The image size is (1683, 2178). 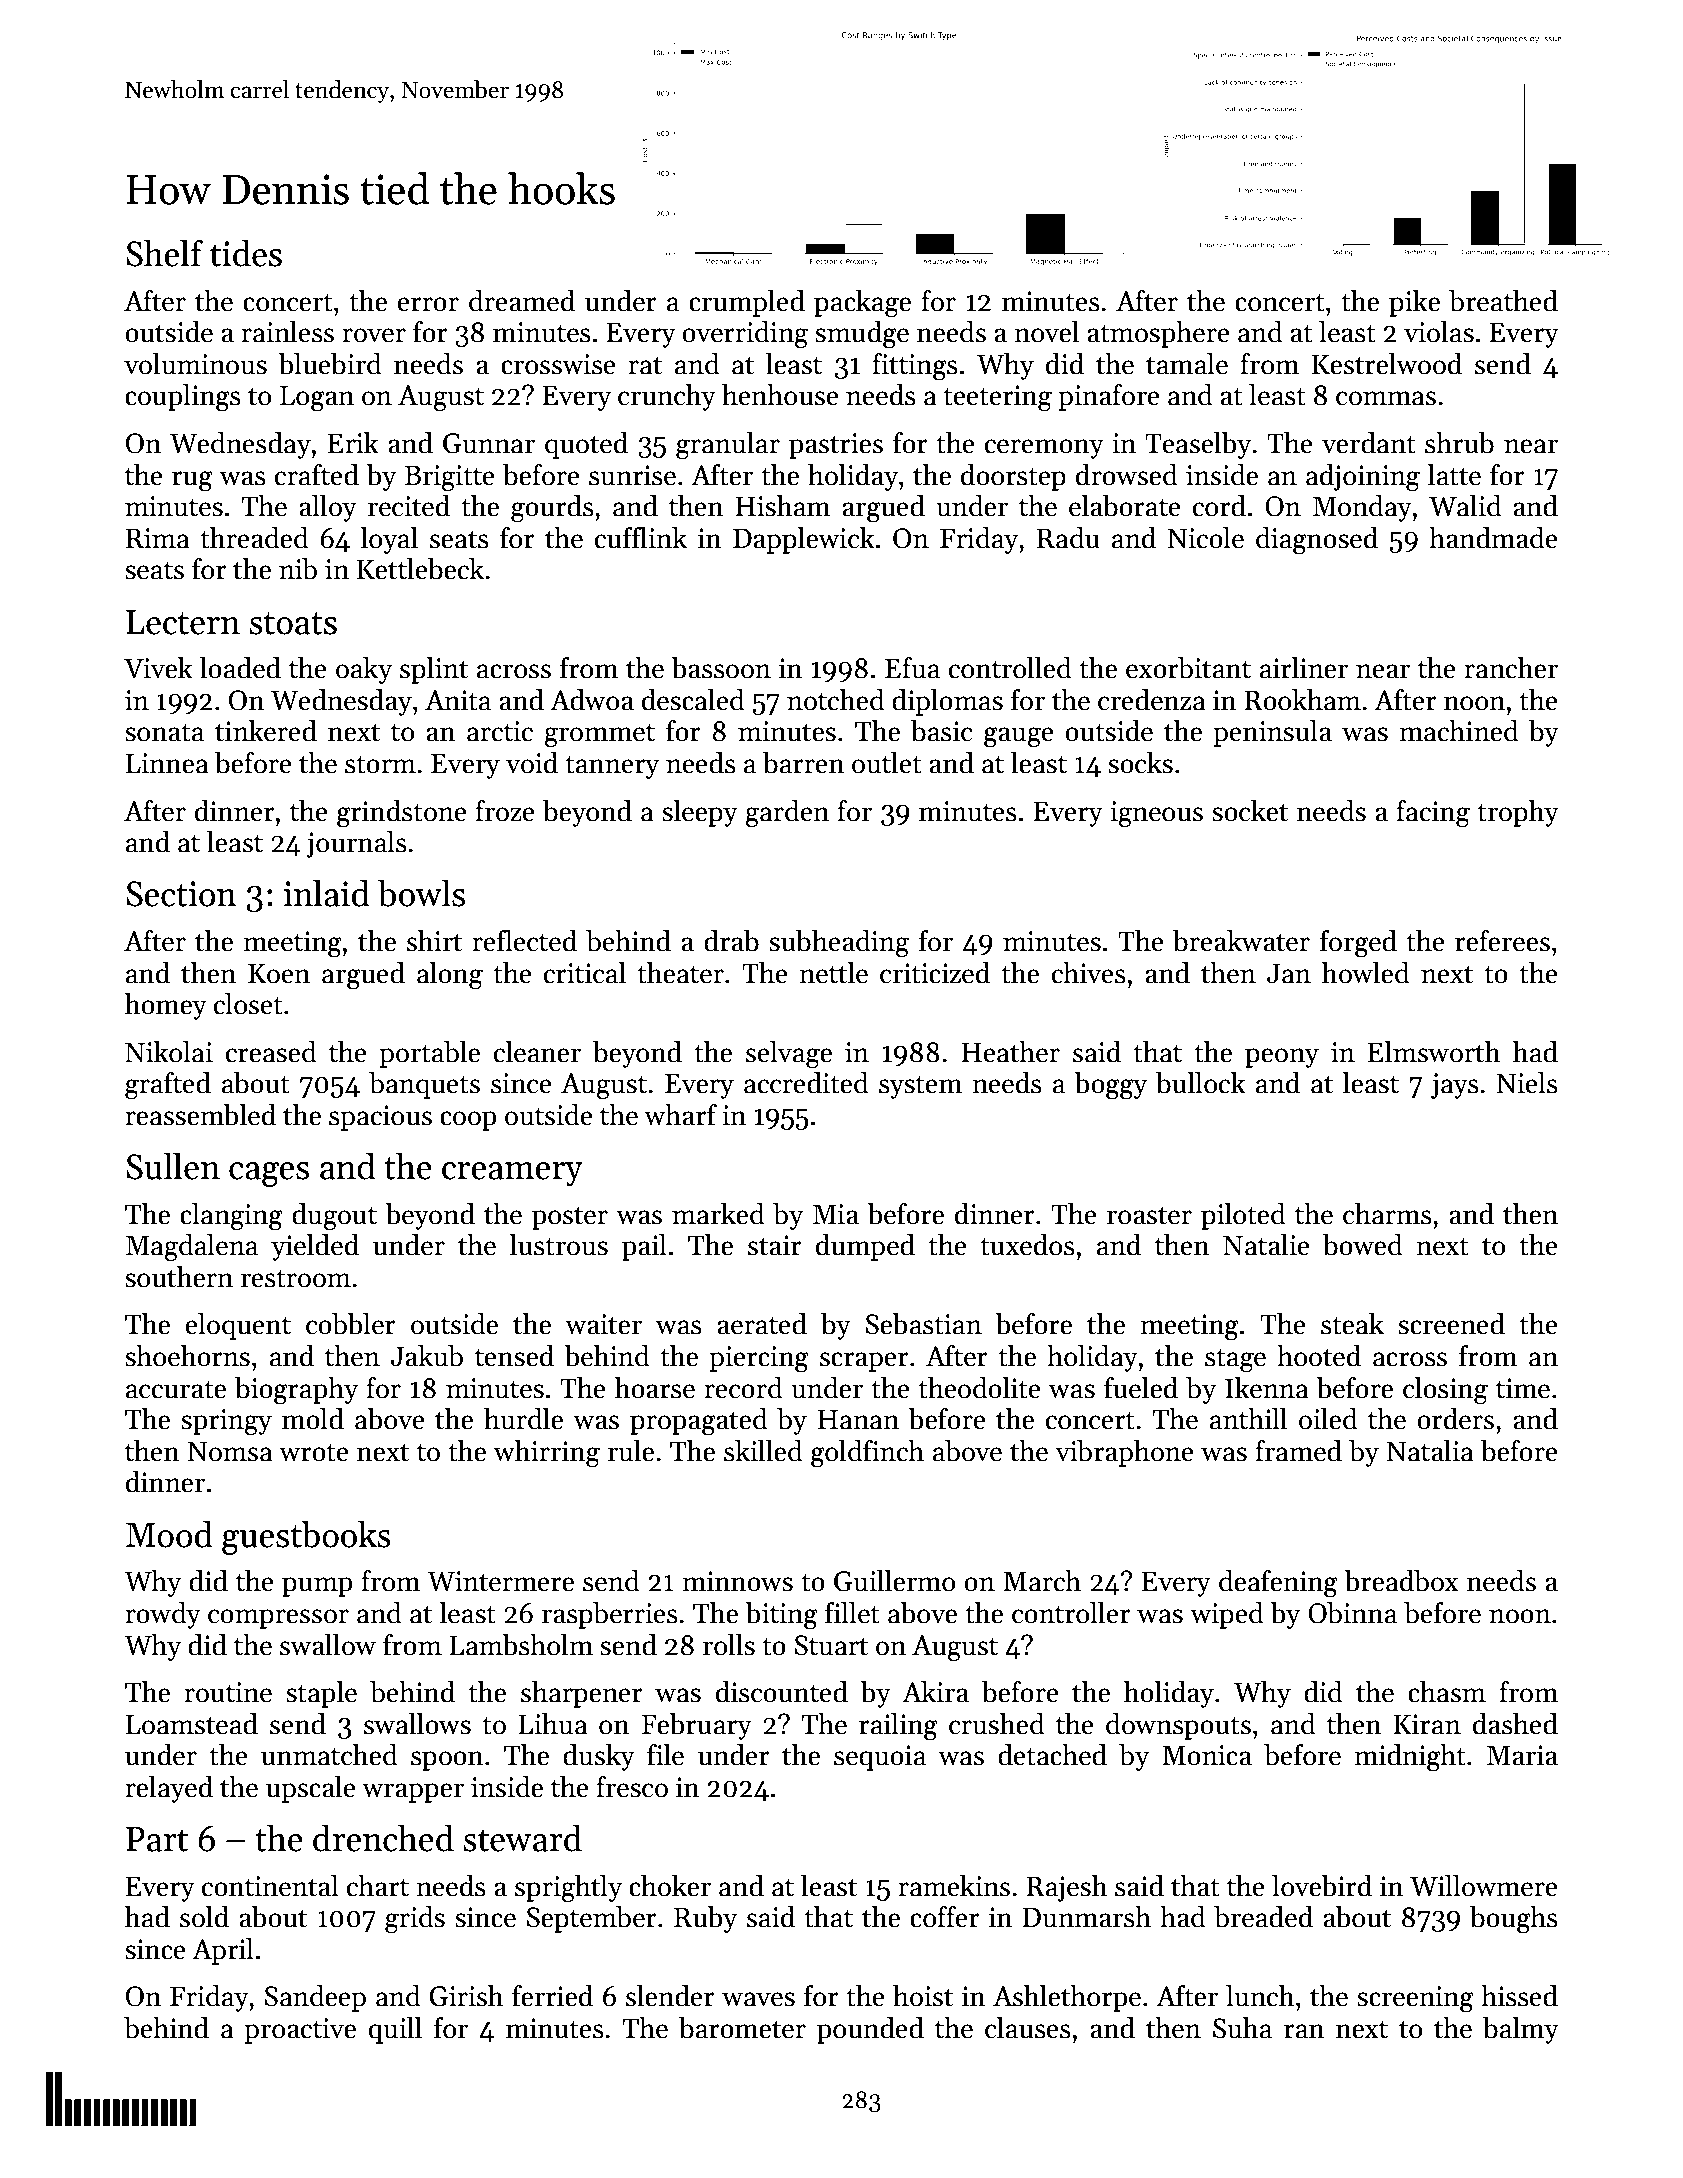 What do you see at coordinates (489, 443) in the image?
I see `Gunnar` at bounding box center [489, 443].
